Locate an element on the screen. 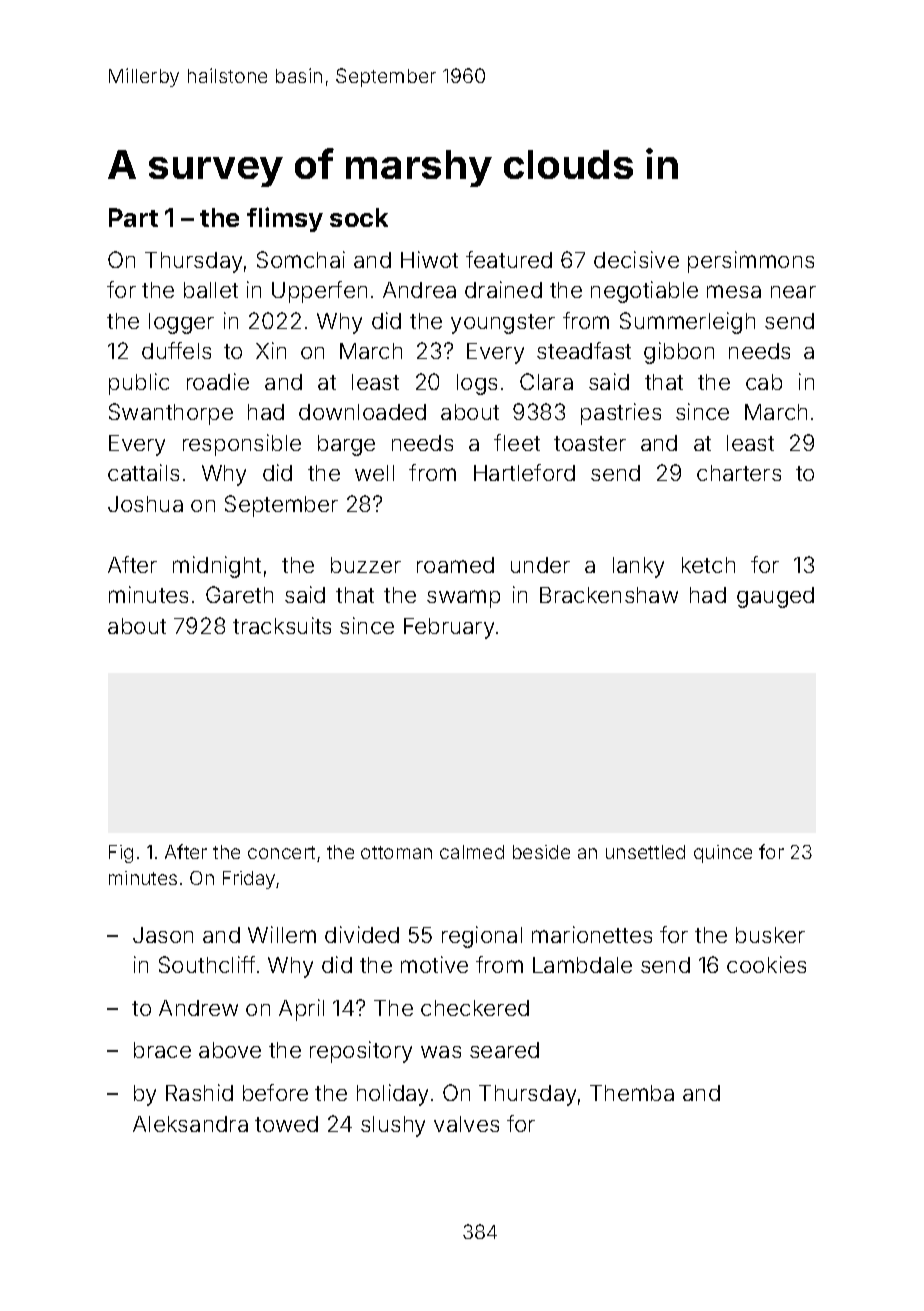  sock is located at coordinates (359, 217).
